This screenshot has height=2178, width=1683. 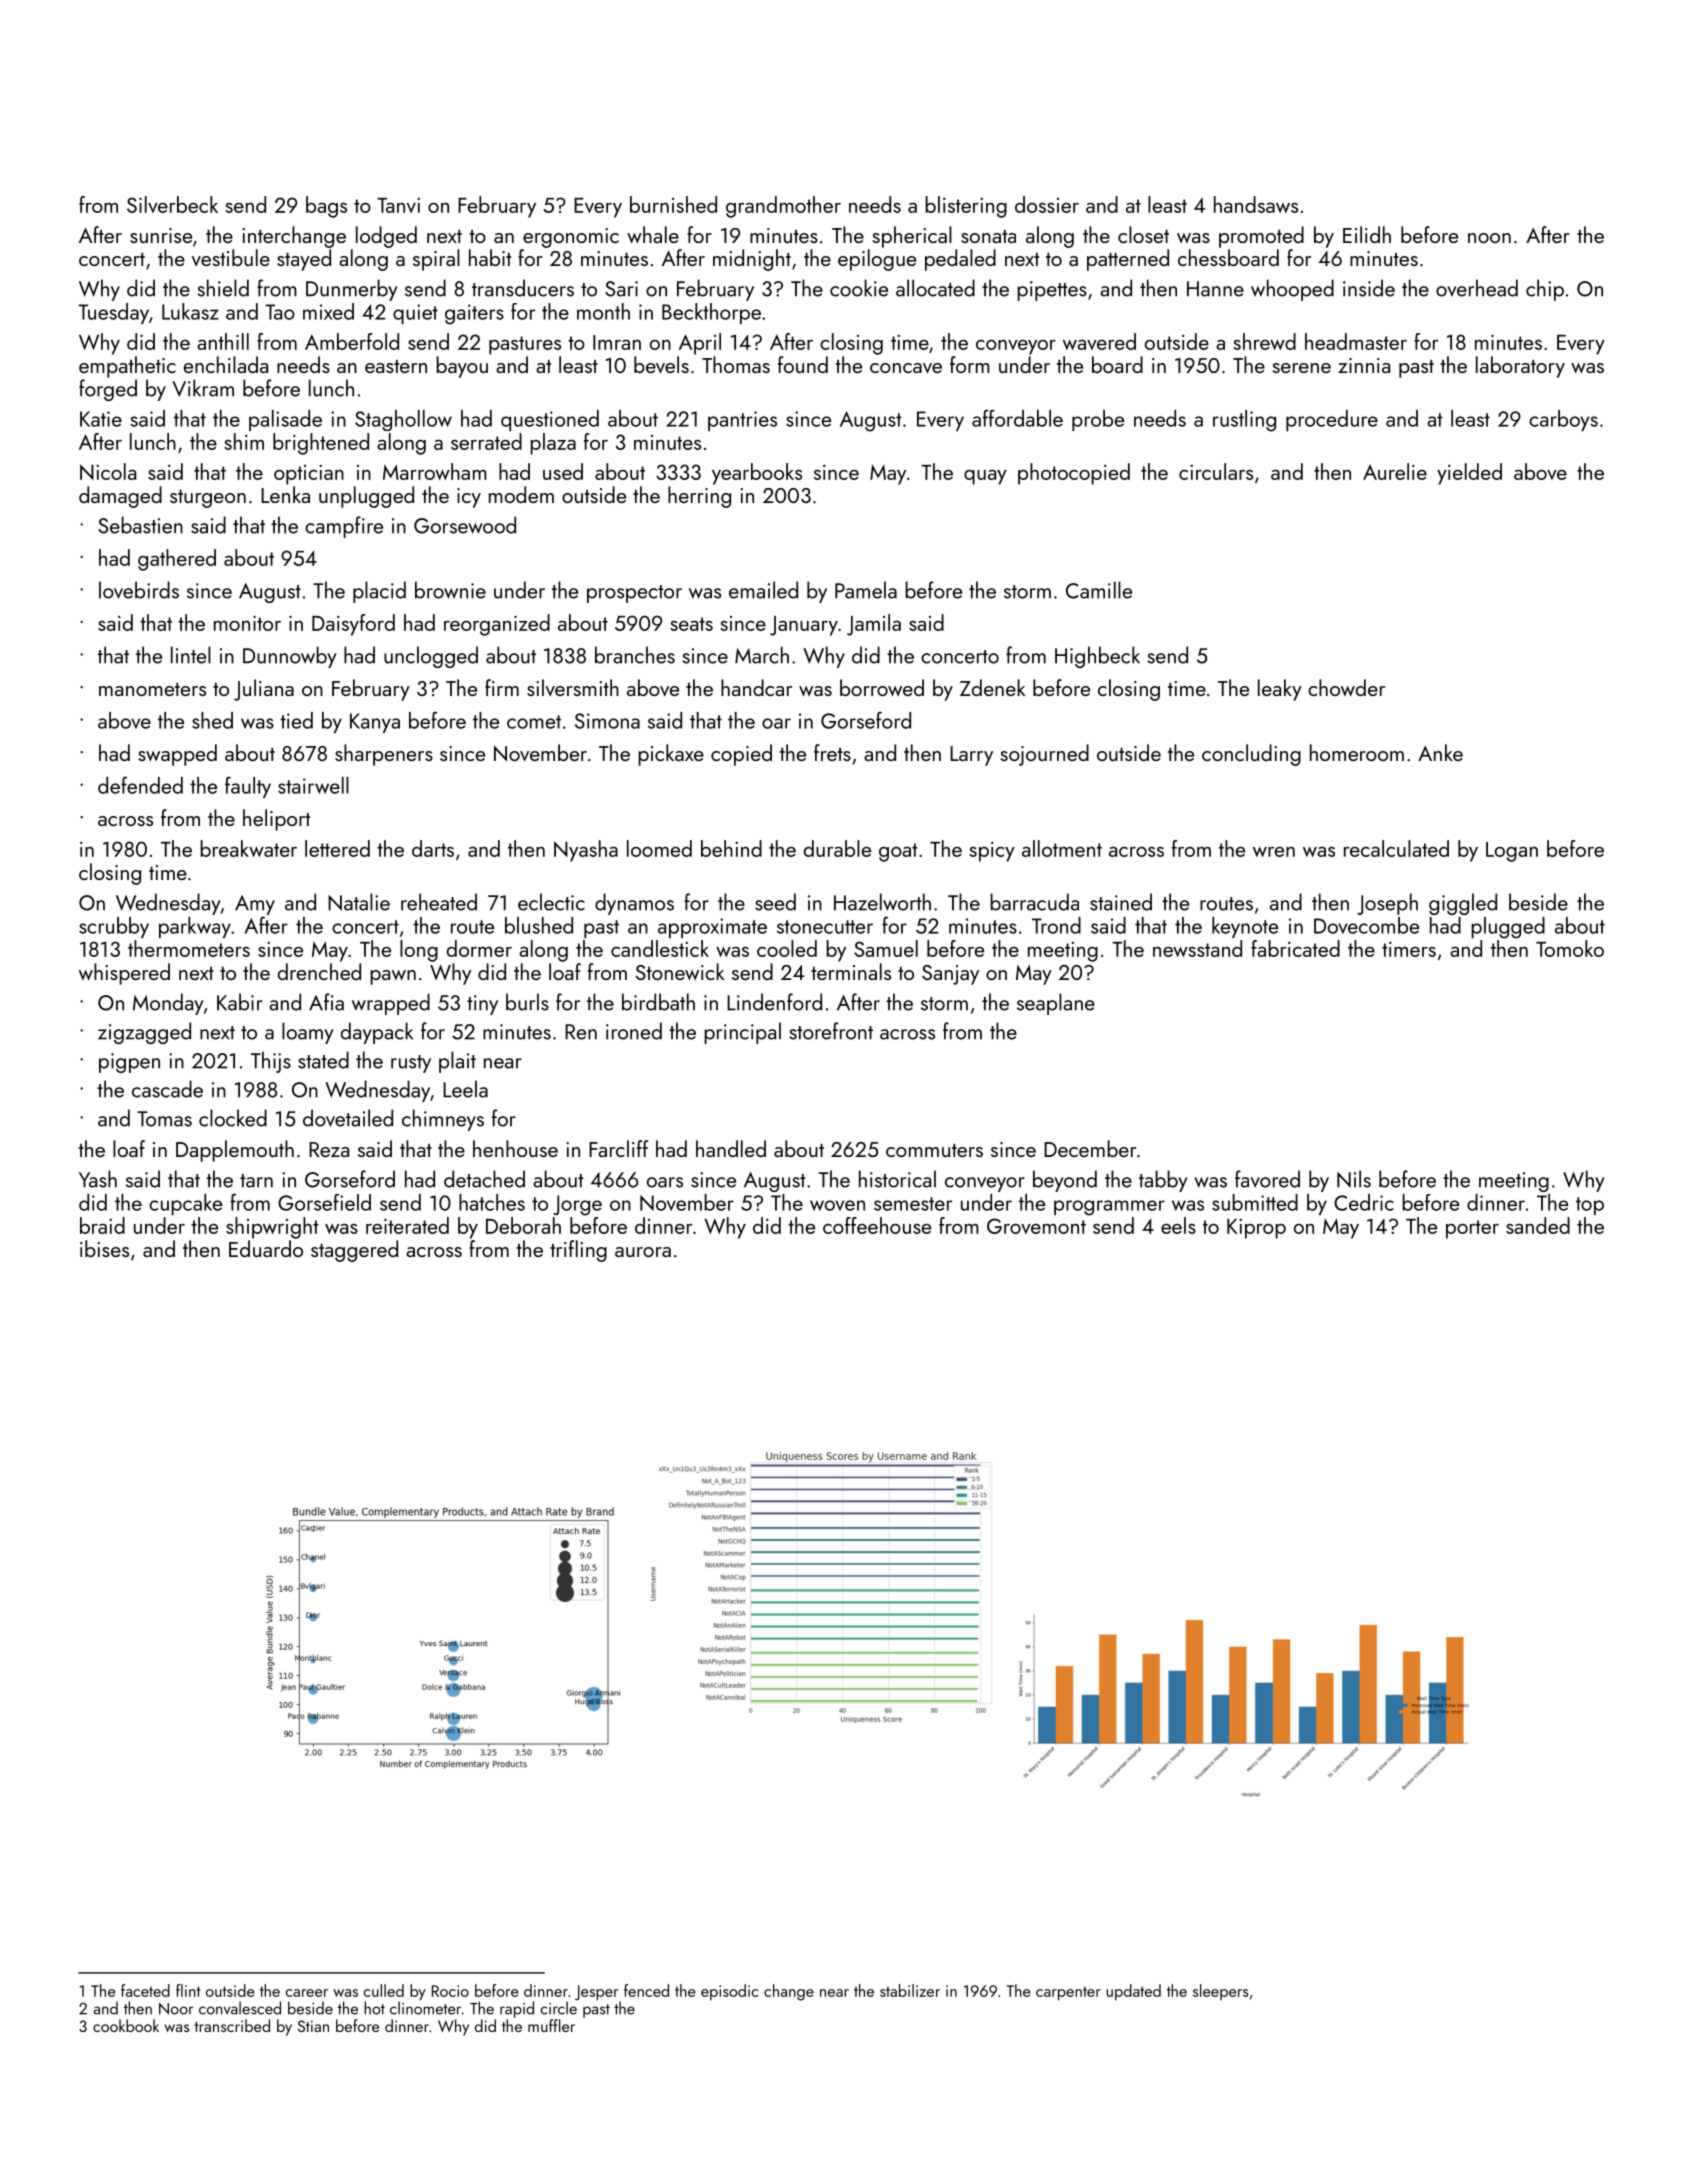 What do you see at coordinates (752, 260) in the screenshot?
I see `midnight` at bounding box center [752, 260].
